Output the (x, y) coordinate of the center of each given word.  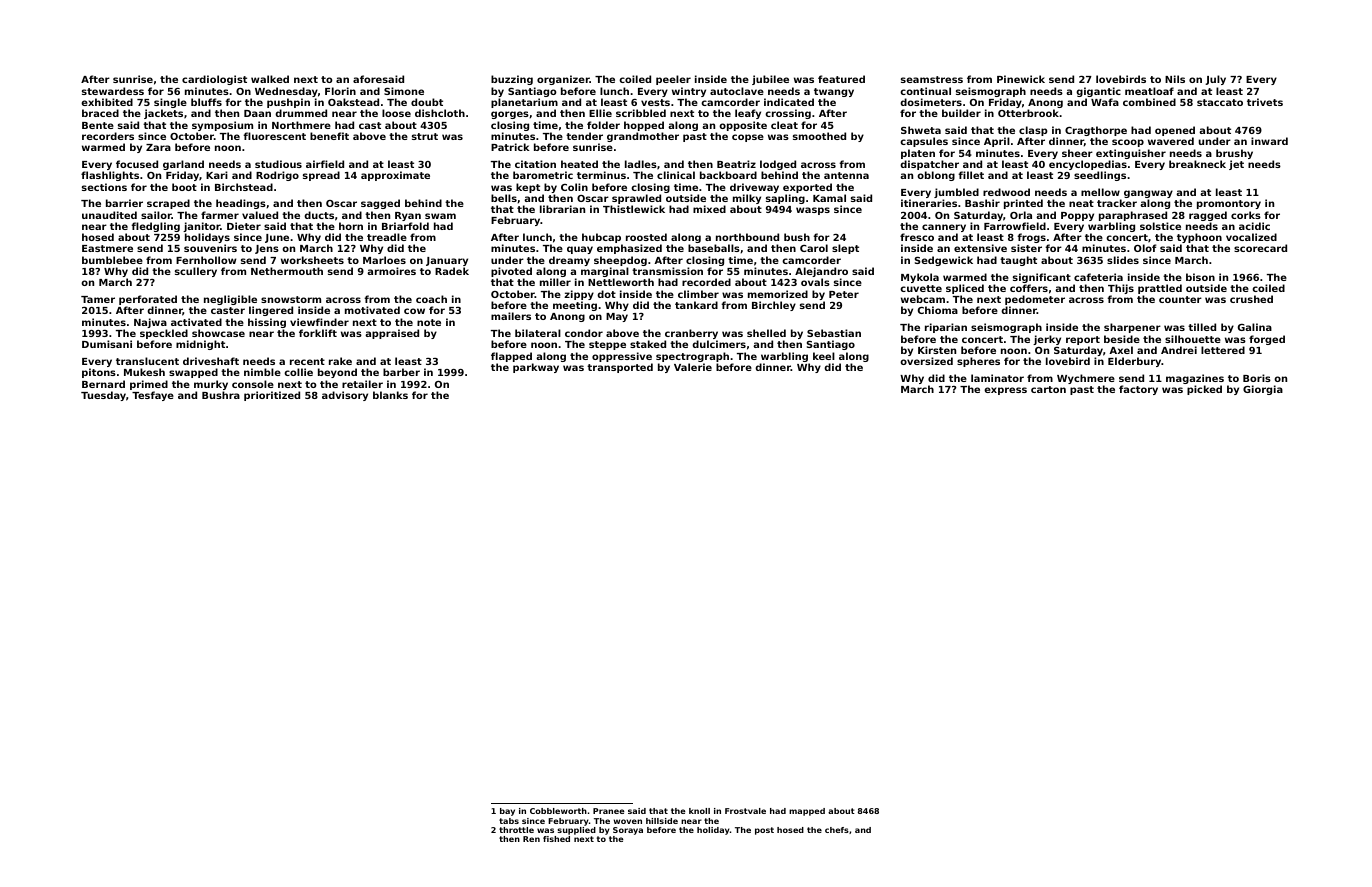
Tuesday (103, 396)
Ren (531, 839)
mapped (807, 812)
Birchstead (244, 187)
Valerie (693, 367)
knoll (699, 811)
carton (1048, 389)
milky (747, 199)
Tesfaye (153, 396)
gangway (1148, 195)
